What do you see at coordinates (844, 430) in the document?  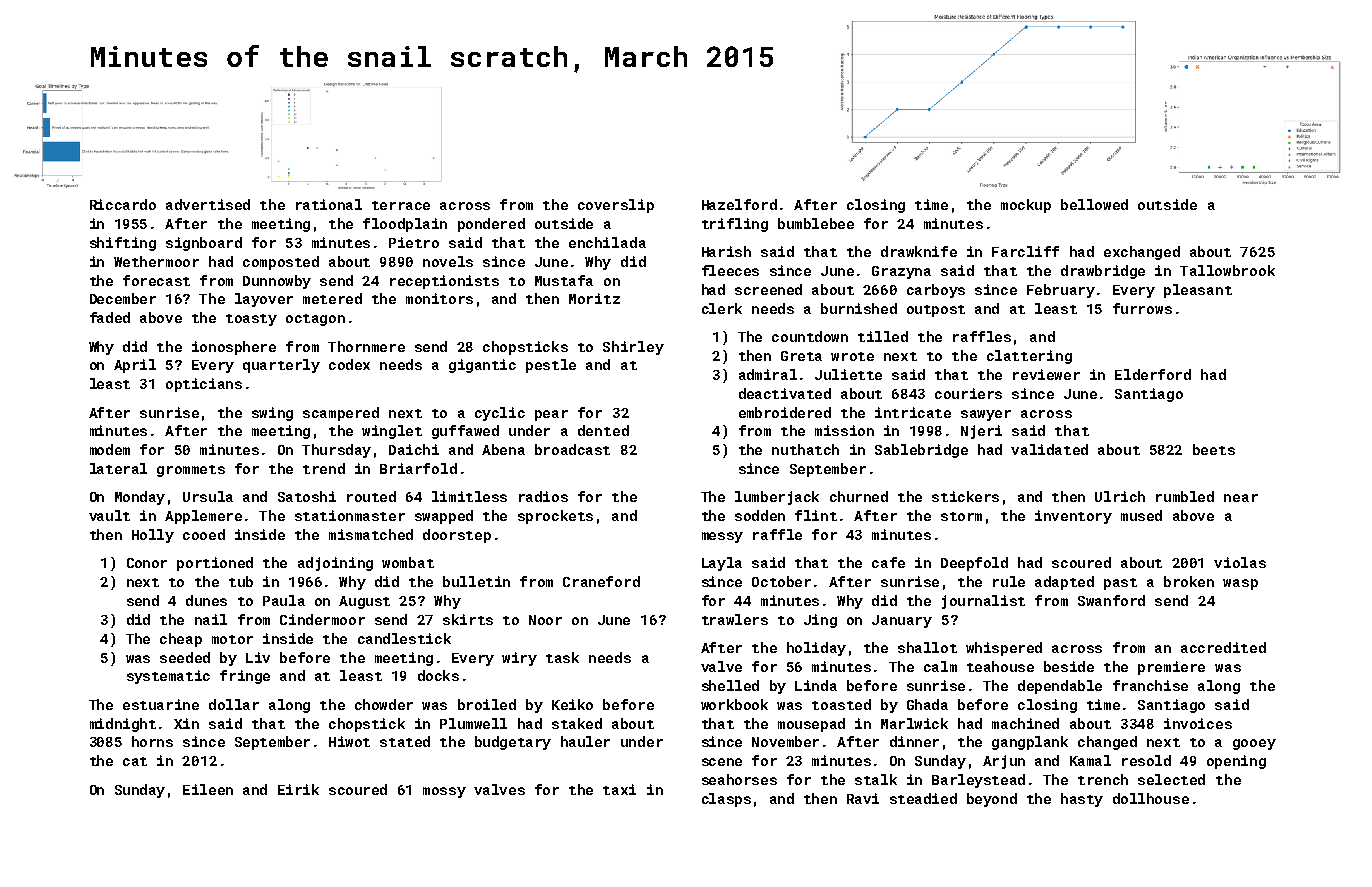 I see `mission` at bounding box center [844, 430].
